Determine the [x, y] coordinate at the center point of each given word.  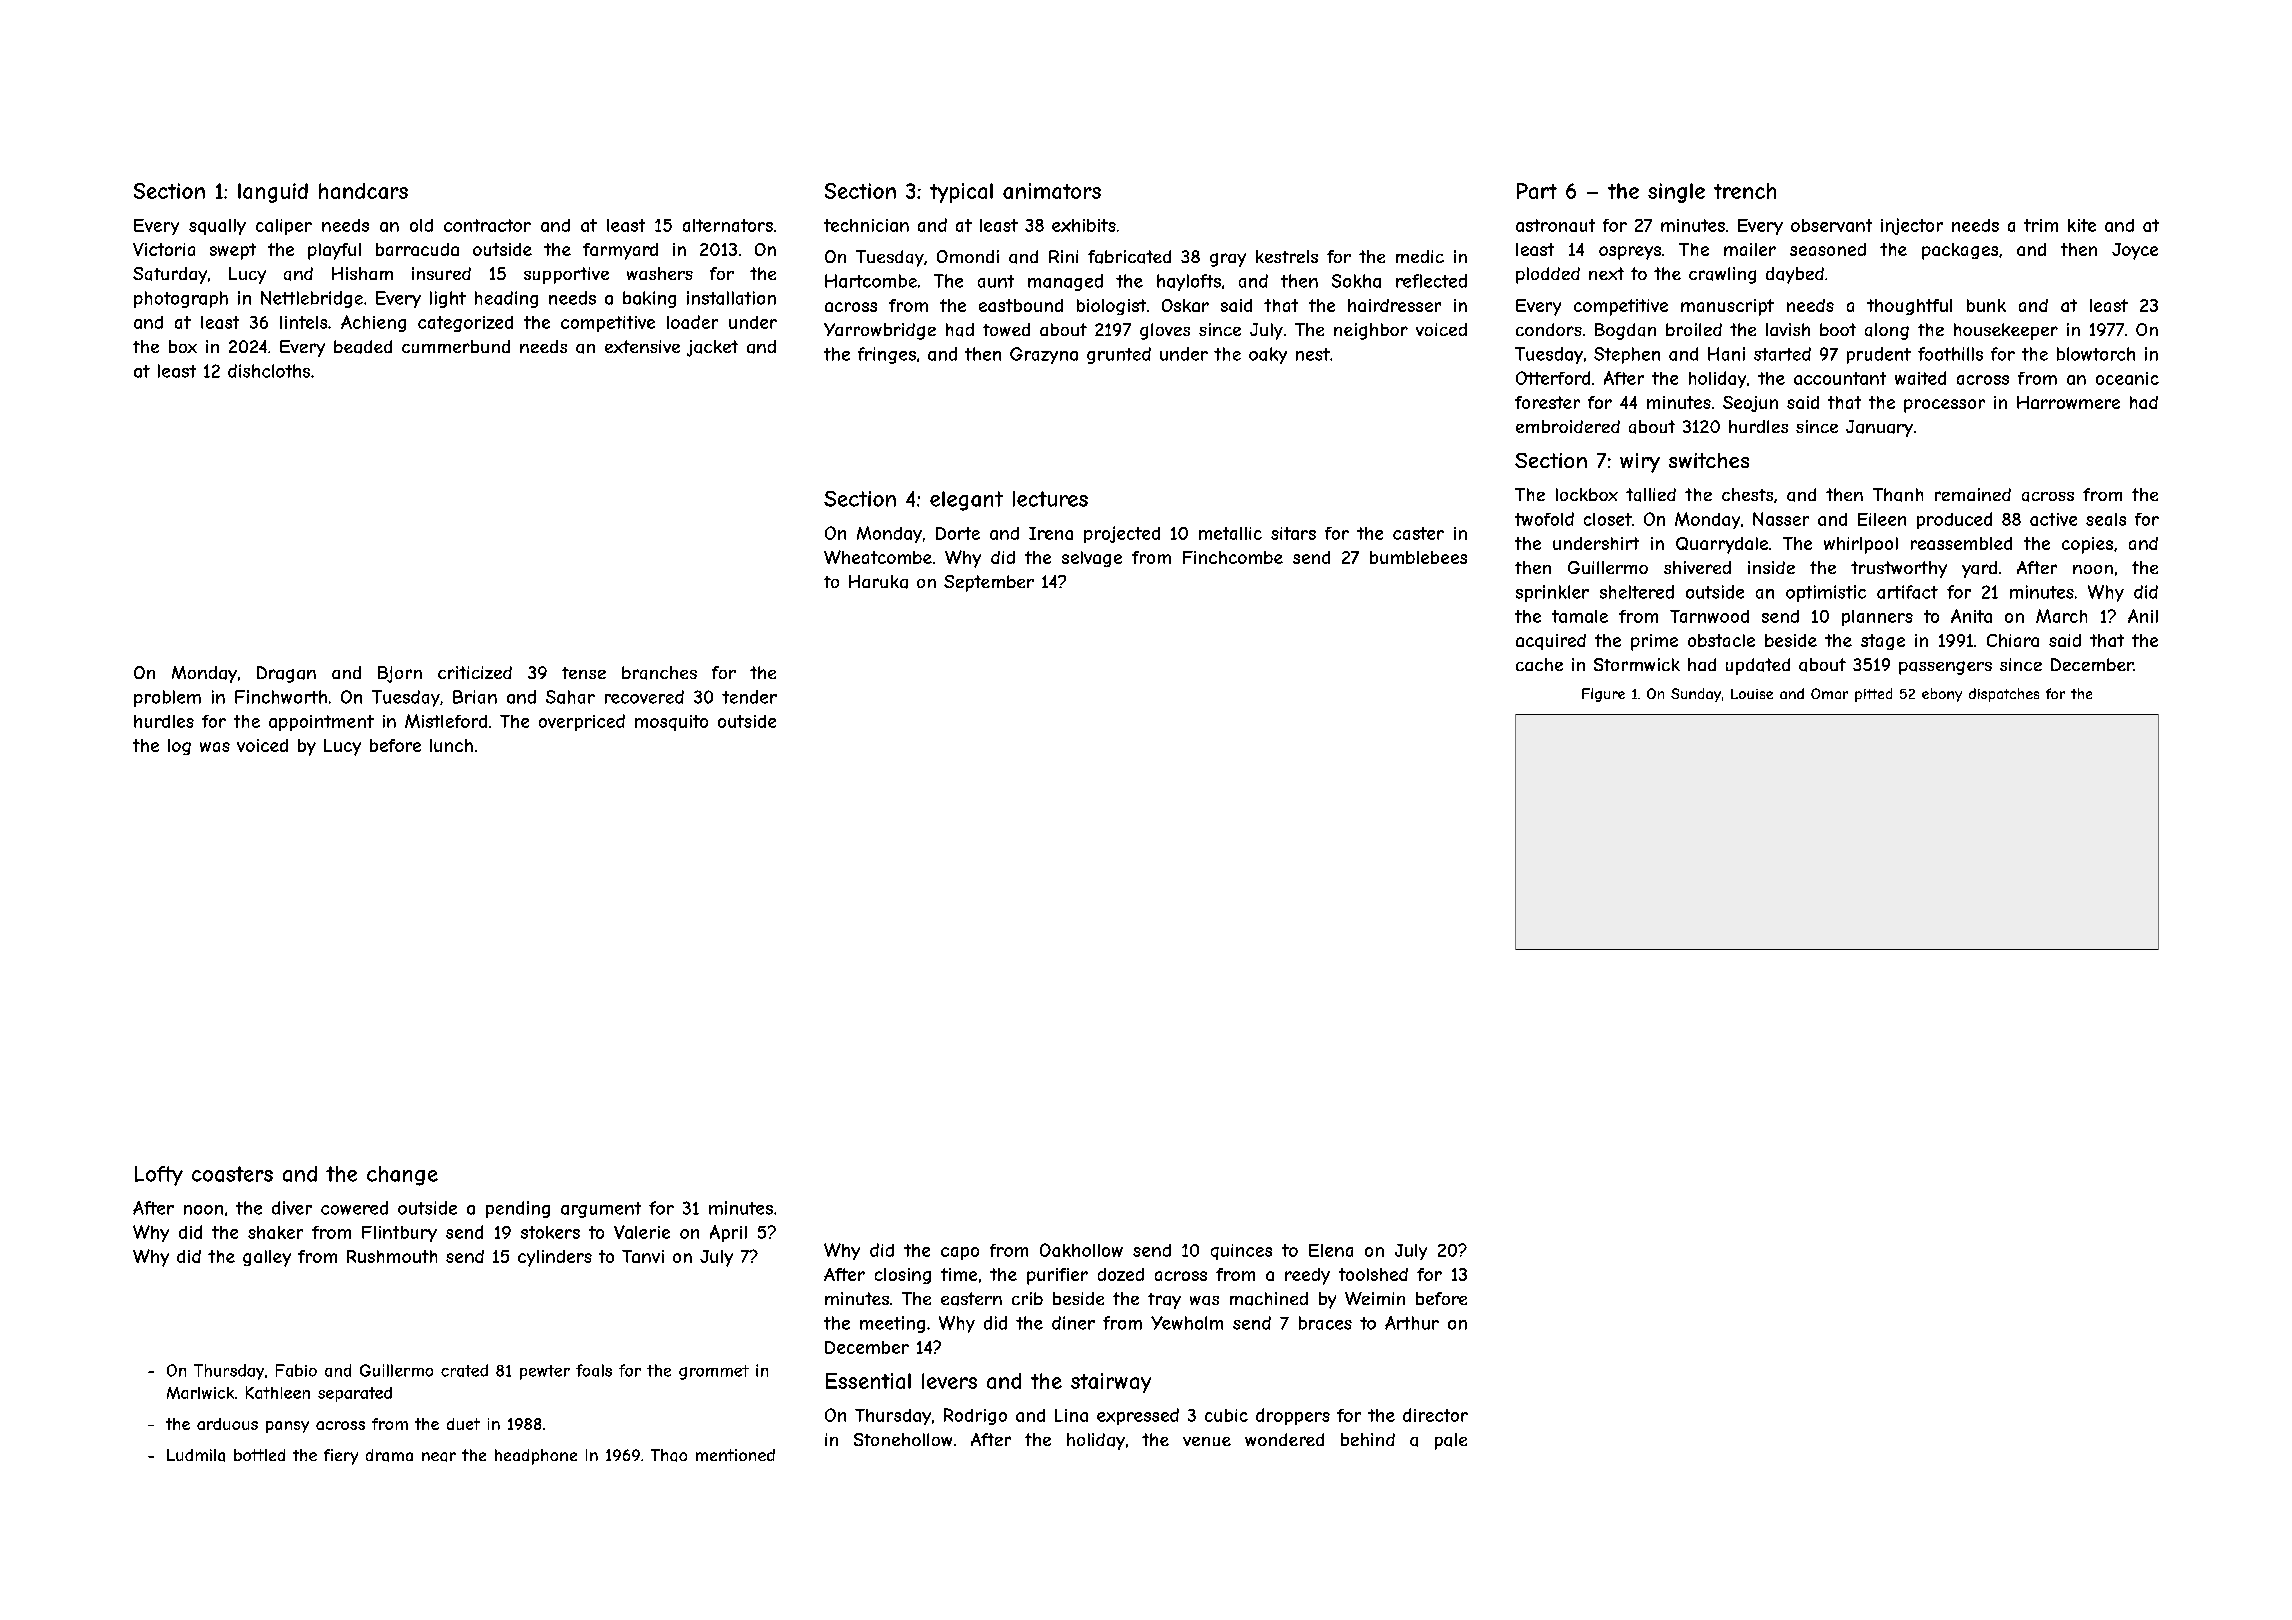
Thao [669, 1455]
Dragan [286, 674]
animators [1052, 191]
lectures [1050, 499]
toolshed [1373, 1274]
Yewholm [1187, 1323]
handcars [363, 191]
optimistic [1826, 593]
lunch [451, 745]
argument [601, 1210]
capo [960, 1253]
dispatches [2004, 695]
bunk [1986, 305]
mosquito [671, 723]
